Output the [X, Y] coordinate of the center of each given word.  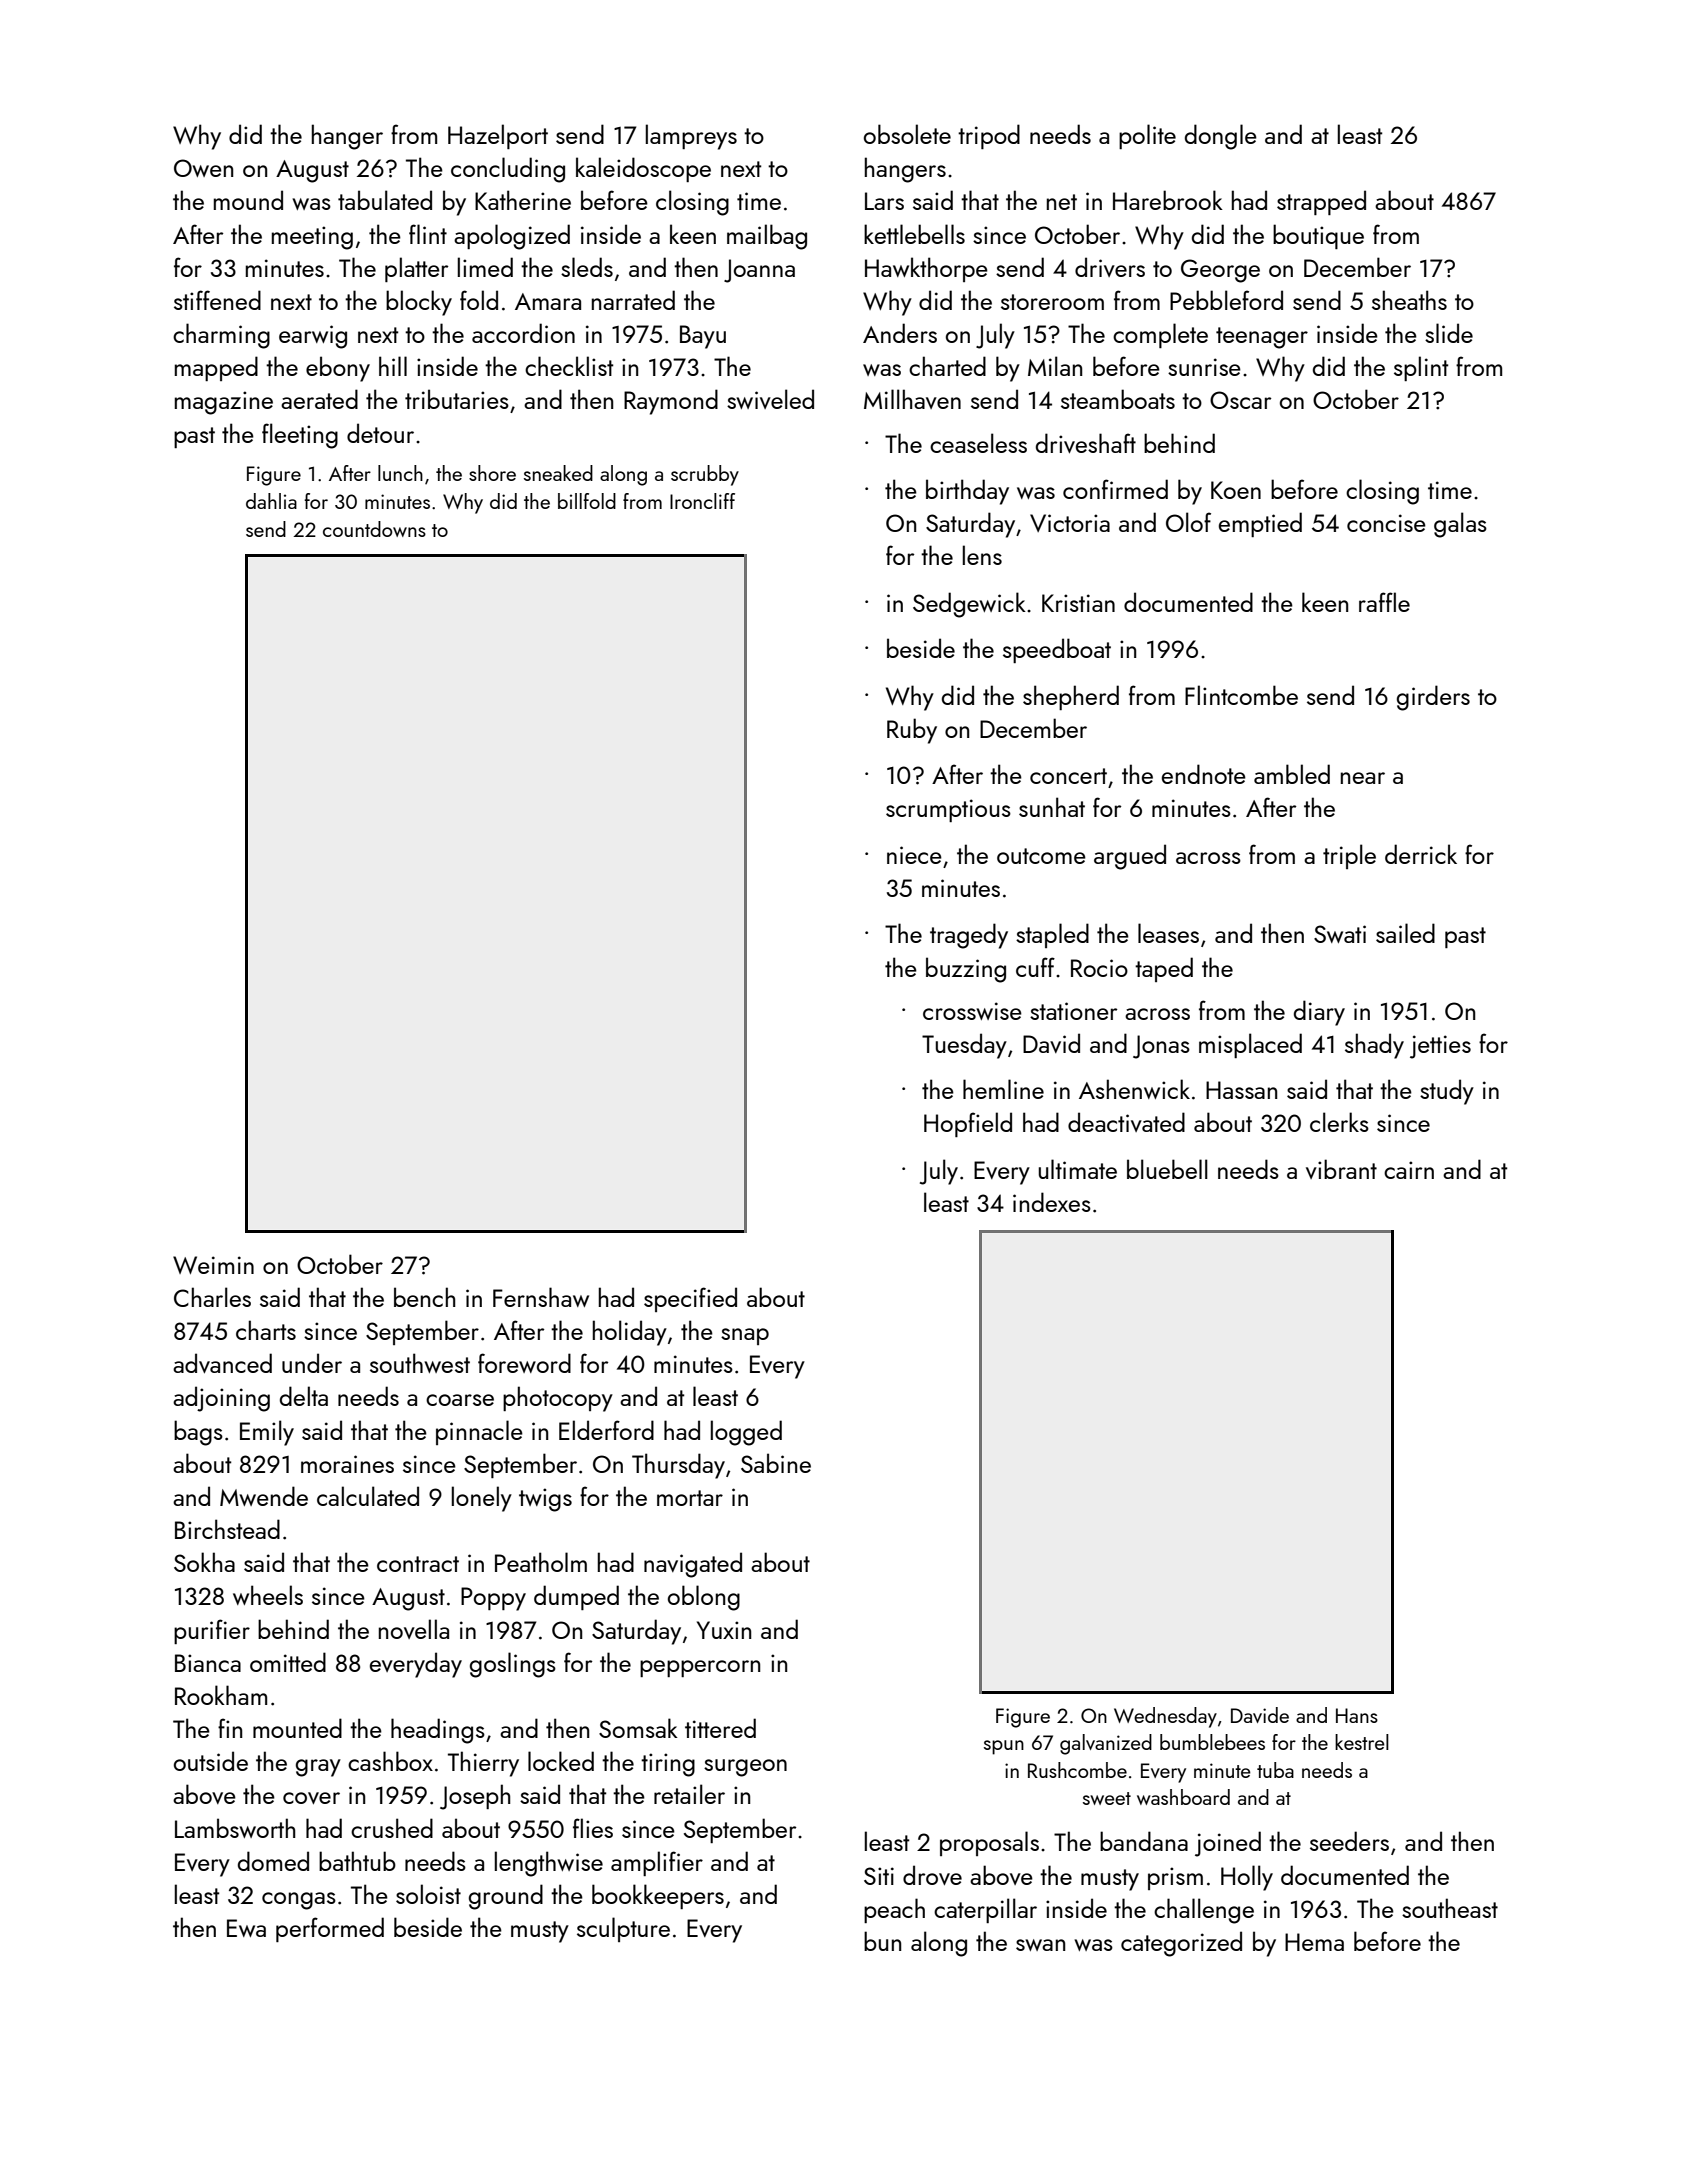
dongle [1221, 137]
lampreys [691, 137]
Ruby [912, 731]
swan [1040, 1945]
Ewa [246, 1928]
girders [1433, 698]
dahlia [271, 501]
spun [1004, 1747]
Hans [1357, 1715]
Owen [203, 168]
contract [418, 1564]
